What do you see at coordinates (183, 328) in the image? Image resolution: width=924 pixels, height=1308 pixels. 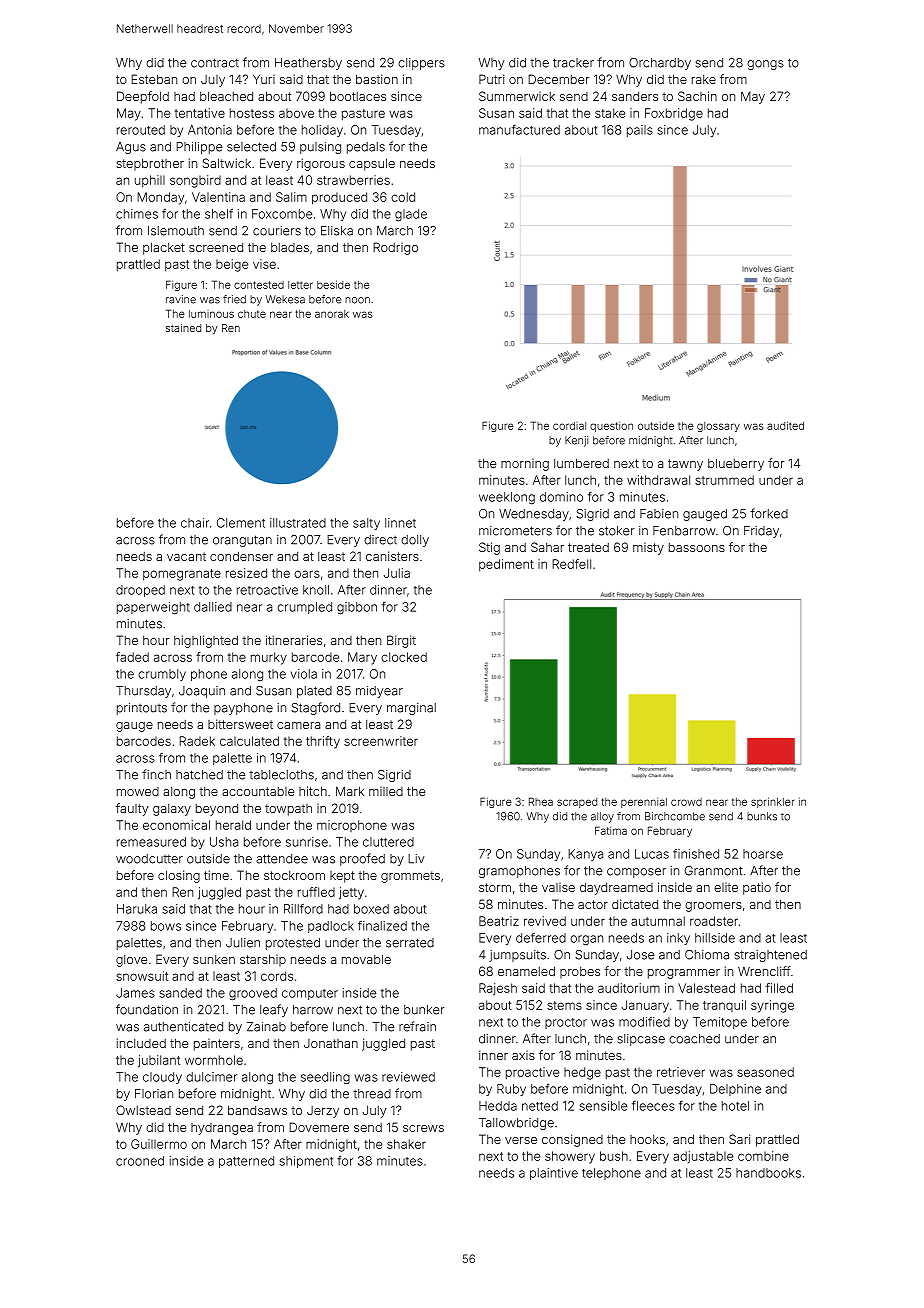 I see `stained` at bounding box center [183, 328].
